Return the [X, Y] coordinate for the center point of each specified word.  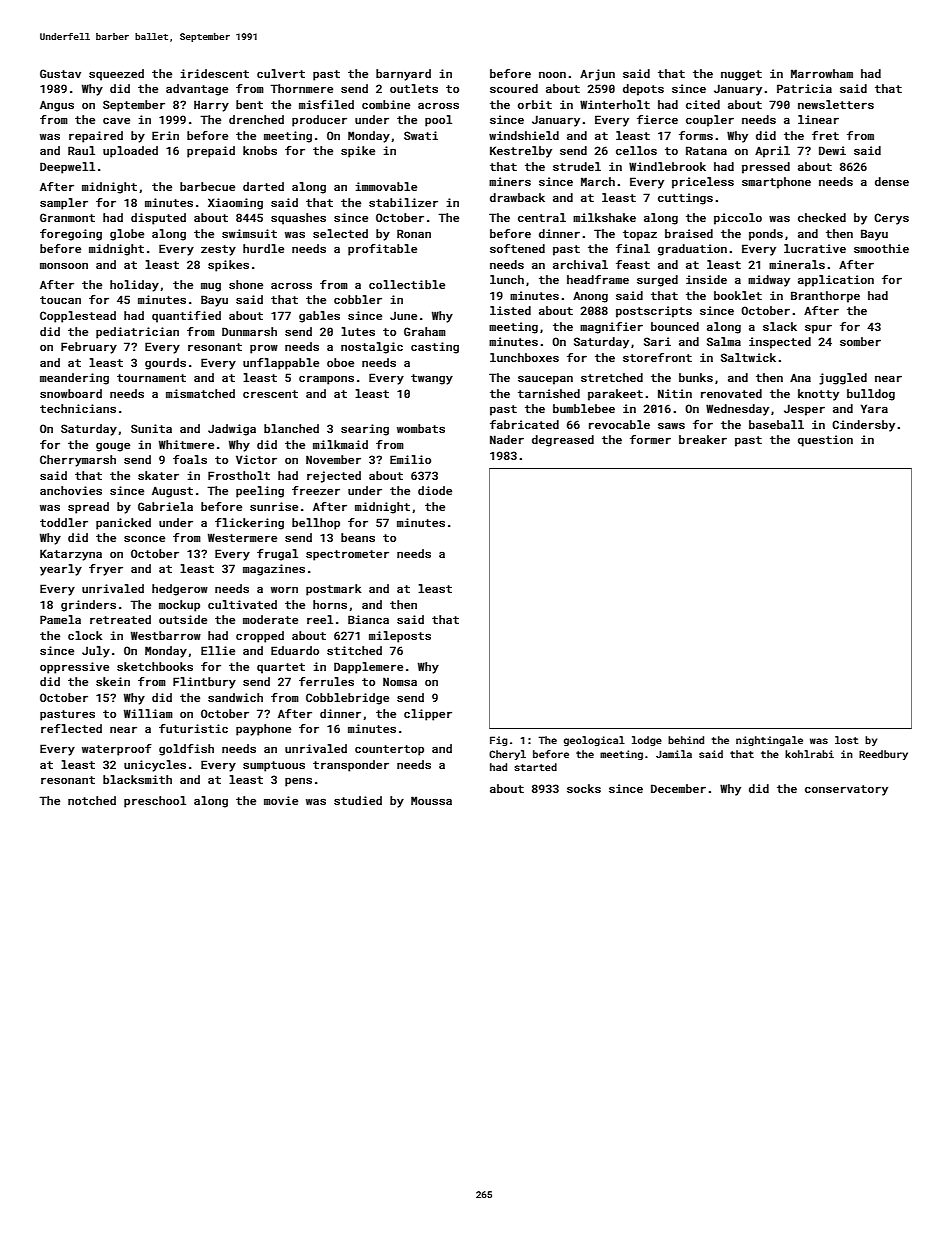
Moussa [431, 800]
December [678, 788]
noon [552, 74]
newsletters [836, 104]
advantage [197, 90]
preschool [155, 802]
